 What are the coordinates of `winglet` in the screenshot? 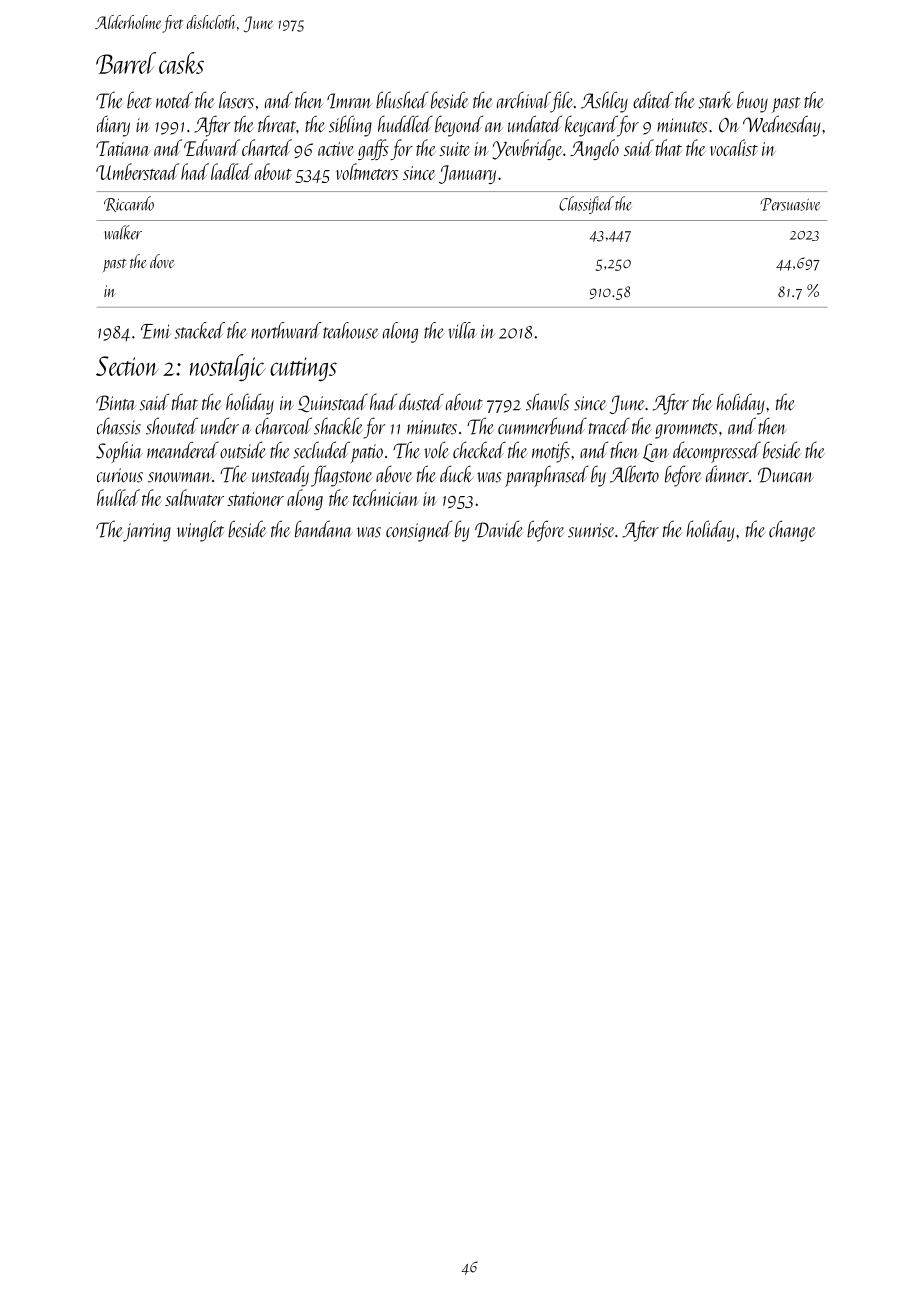 It's located at (200, 531).
